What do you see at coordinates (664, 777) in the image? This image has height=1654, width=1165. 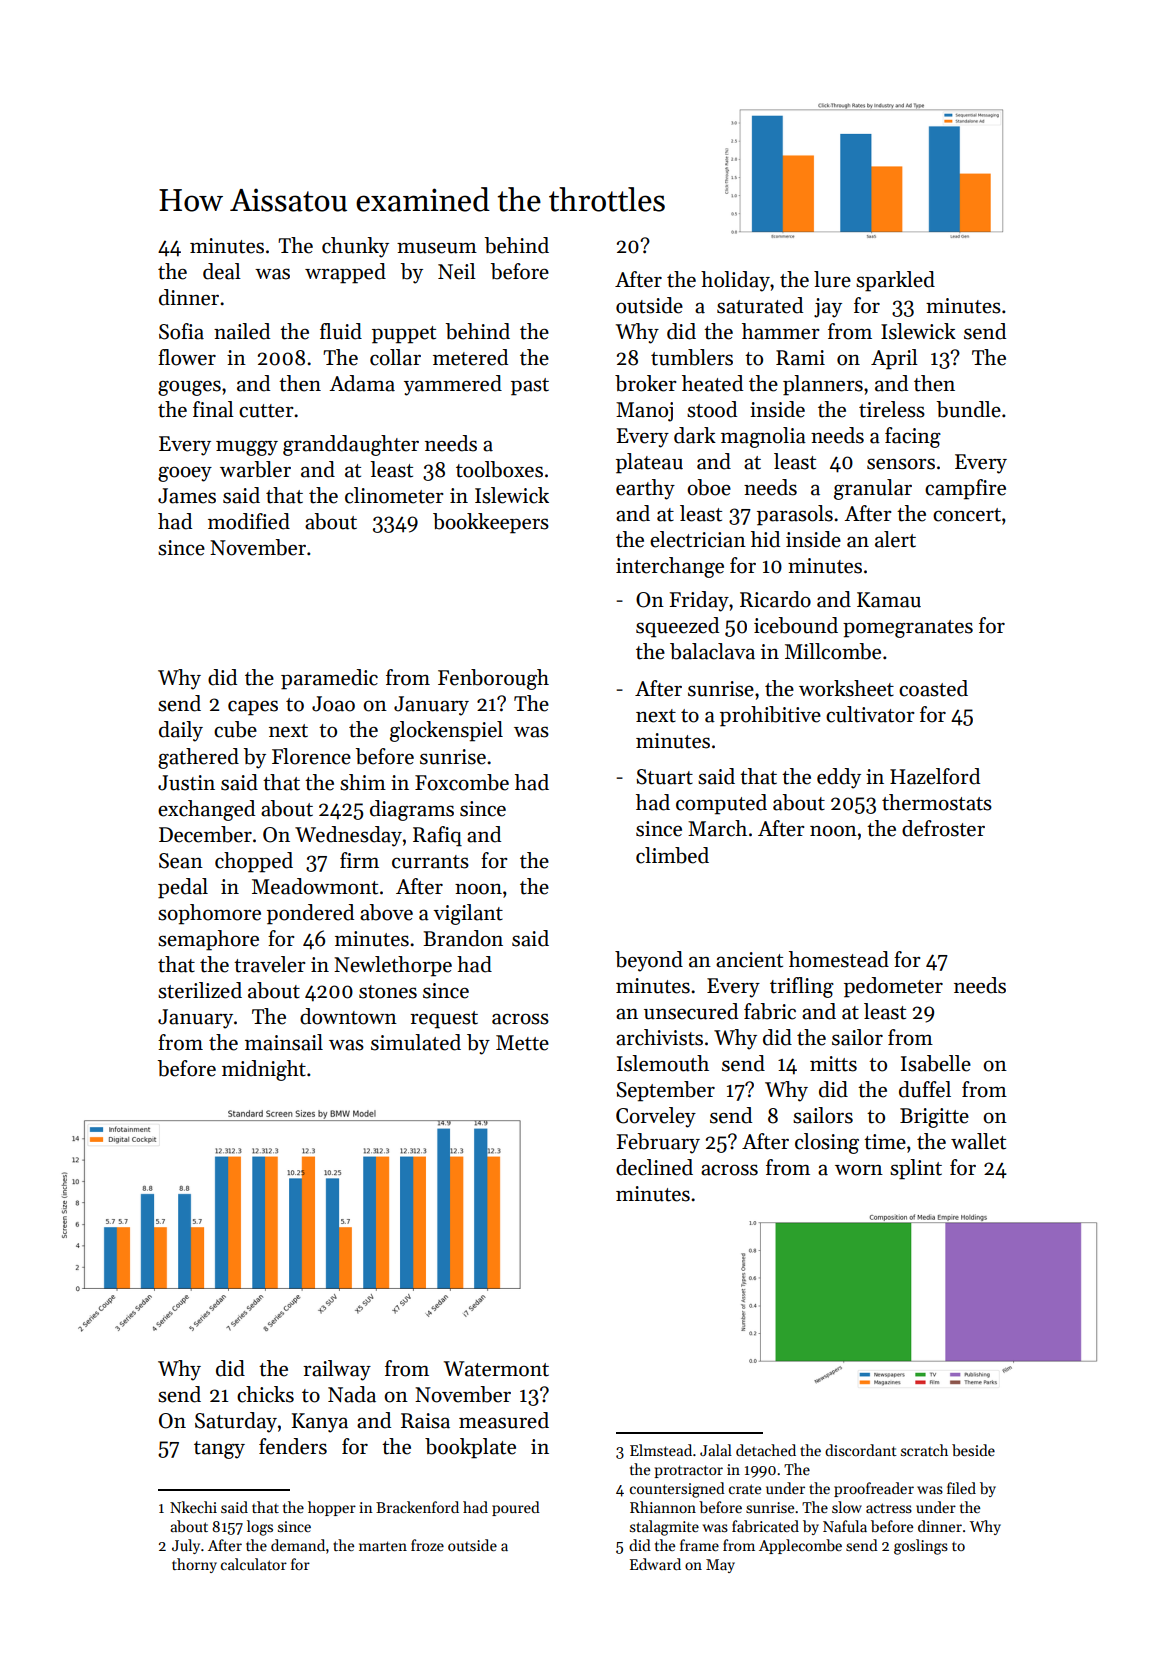 I see `Stuart` at bounding box center [664, 777].
